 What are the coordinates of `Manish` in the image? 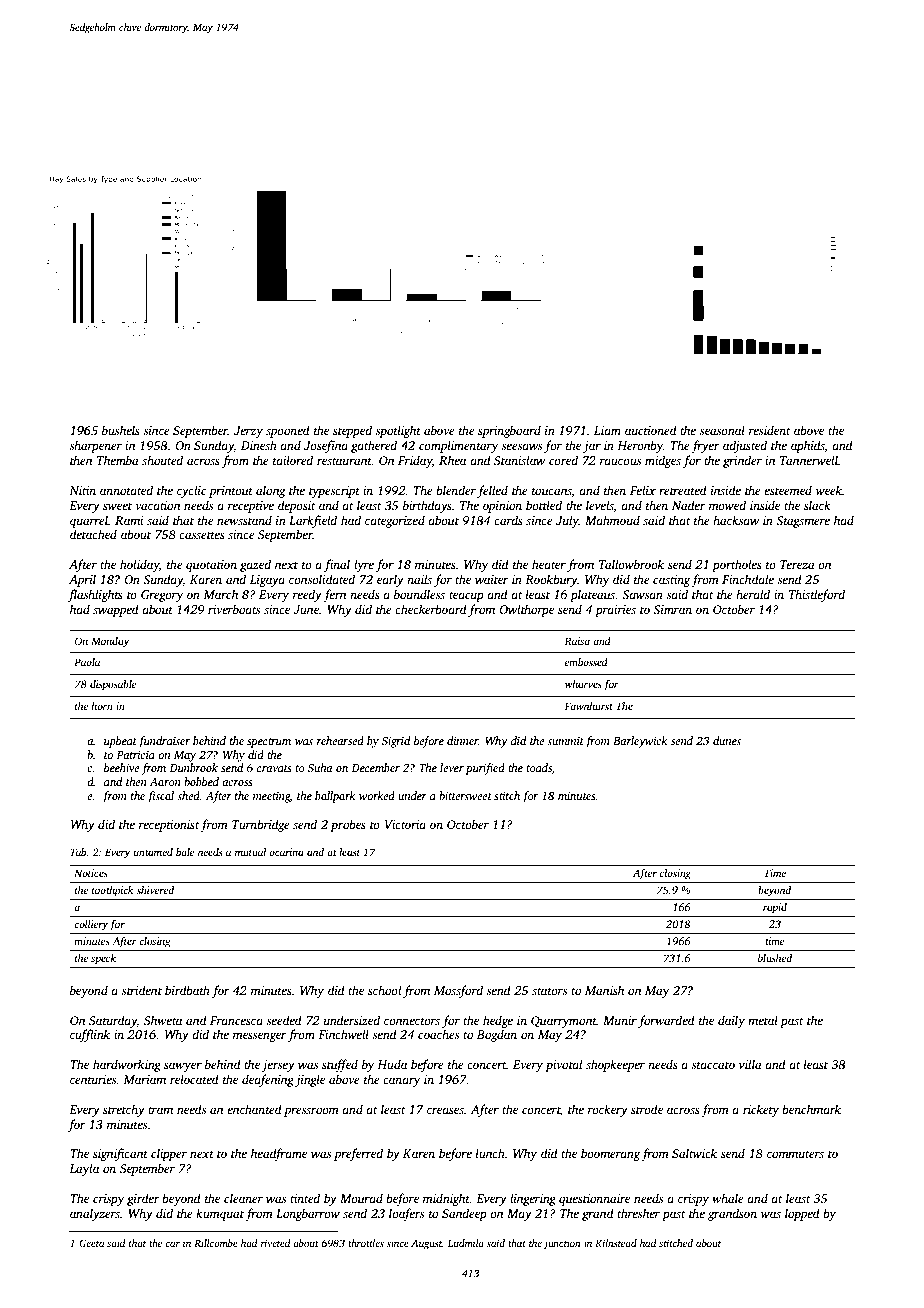 It's located at (604, 990).
